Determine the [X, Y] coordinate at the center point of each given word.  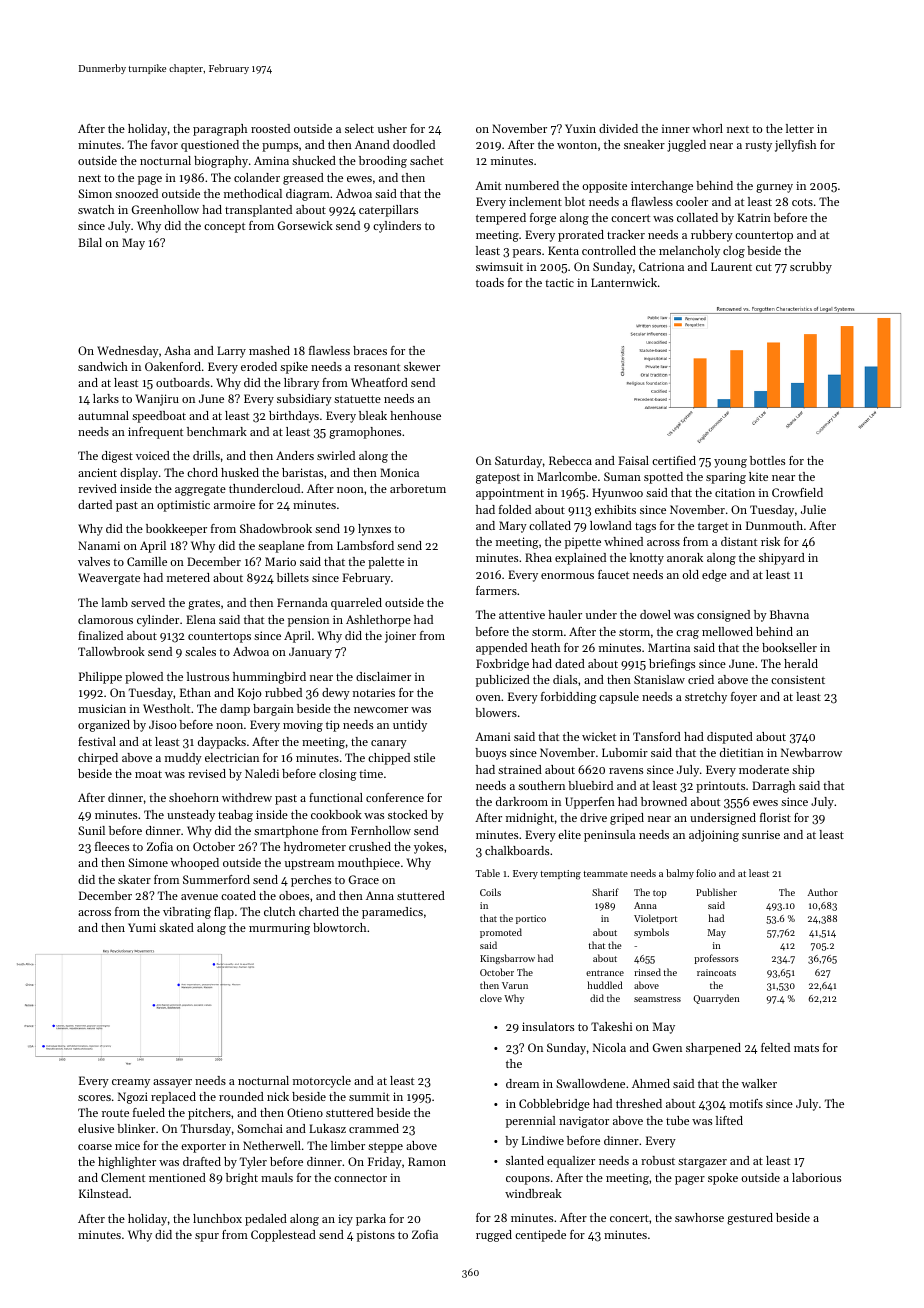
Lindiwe [543, 1140]
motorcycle [322, 1082]
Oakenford [173, 366]
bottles [767, 460]
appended [501, 649]
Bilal [90, 242]
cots [802, 202]
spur [207, 1237]
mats [806, 1048]
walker [759, 1083]
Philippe [100, 678]
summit [369, 1096]
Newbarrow [811, 752]
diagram [308, 195]
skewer [422, 366]
